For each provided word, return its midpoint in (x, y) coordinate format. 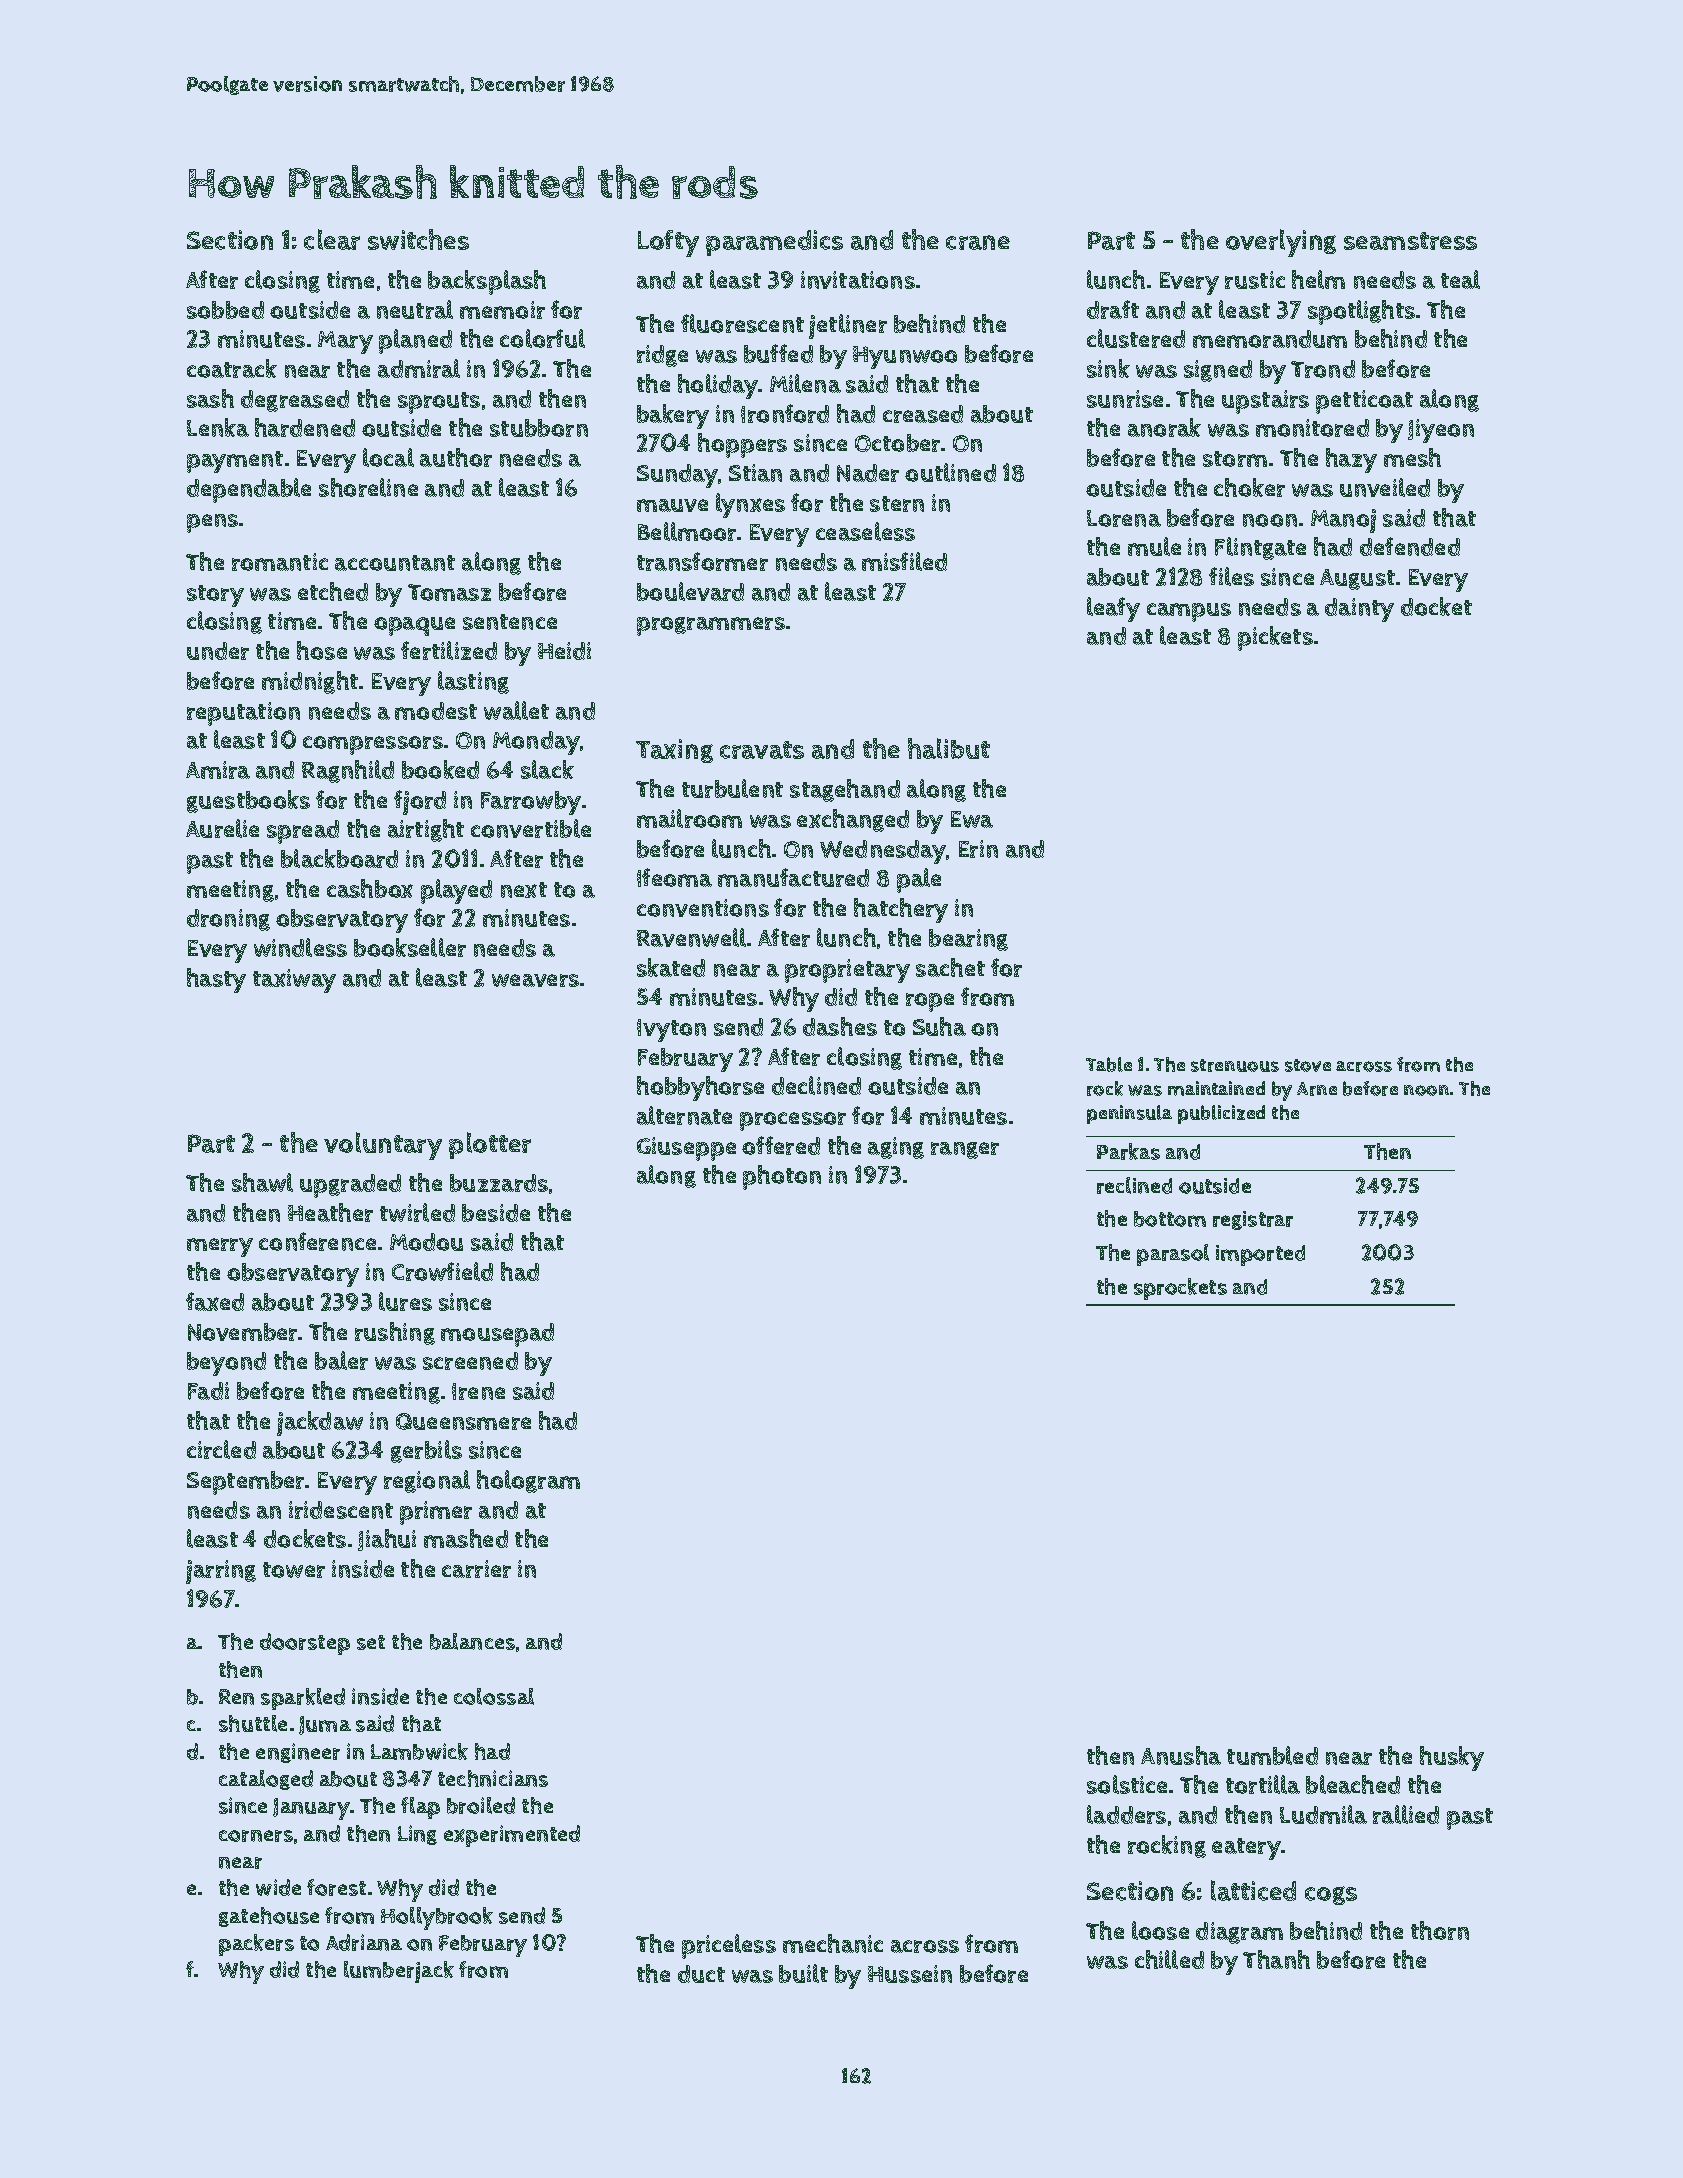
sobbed (225, 310)
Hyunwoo (905, 357)
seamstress (1410, 241)
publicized (1221, 1114)
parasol (1173, 1255)
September (246, 1483)
